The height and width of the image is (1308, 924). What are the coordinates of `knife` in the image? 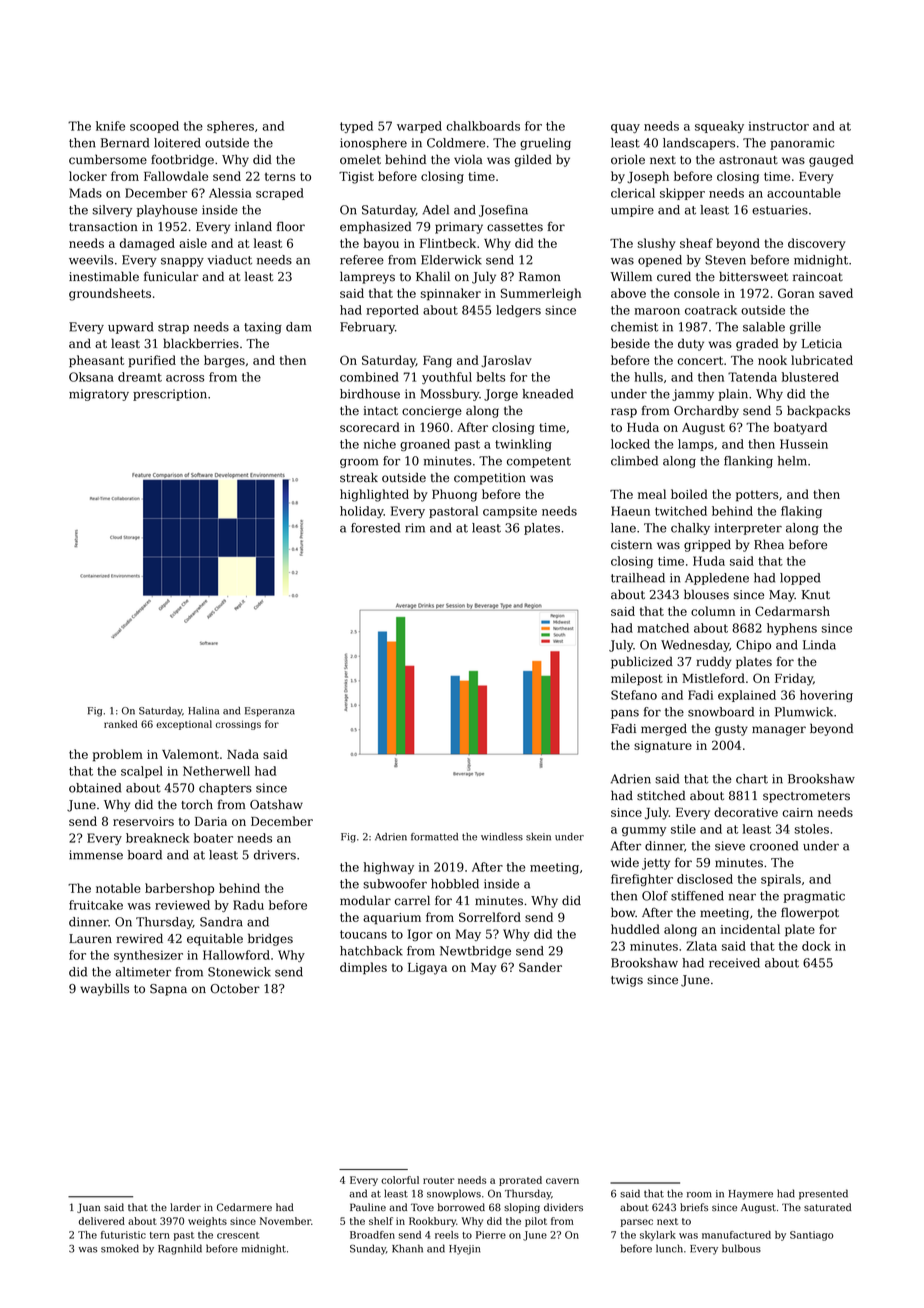 It's located at (110, 126).
